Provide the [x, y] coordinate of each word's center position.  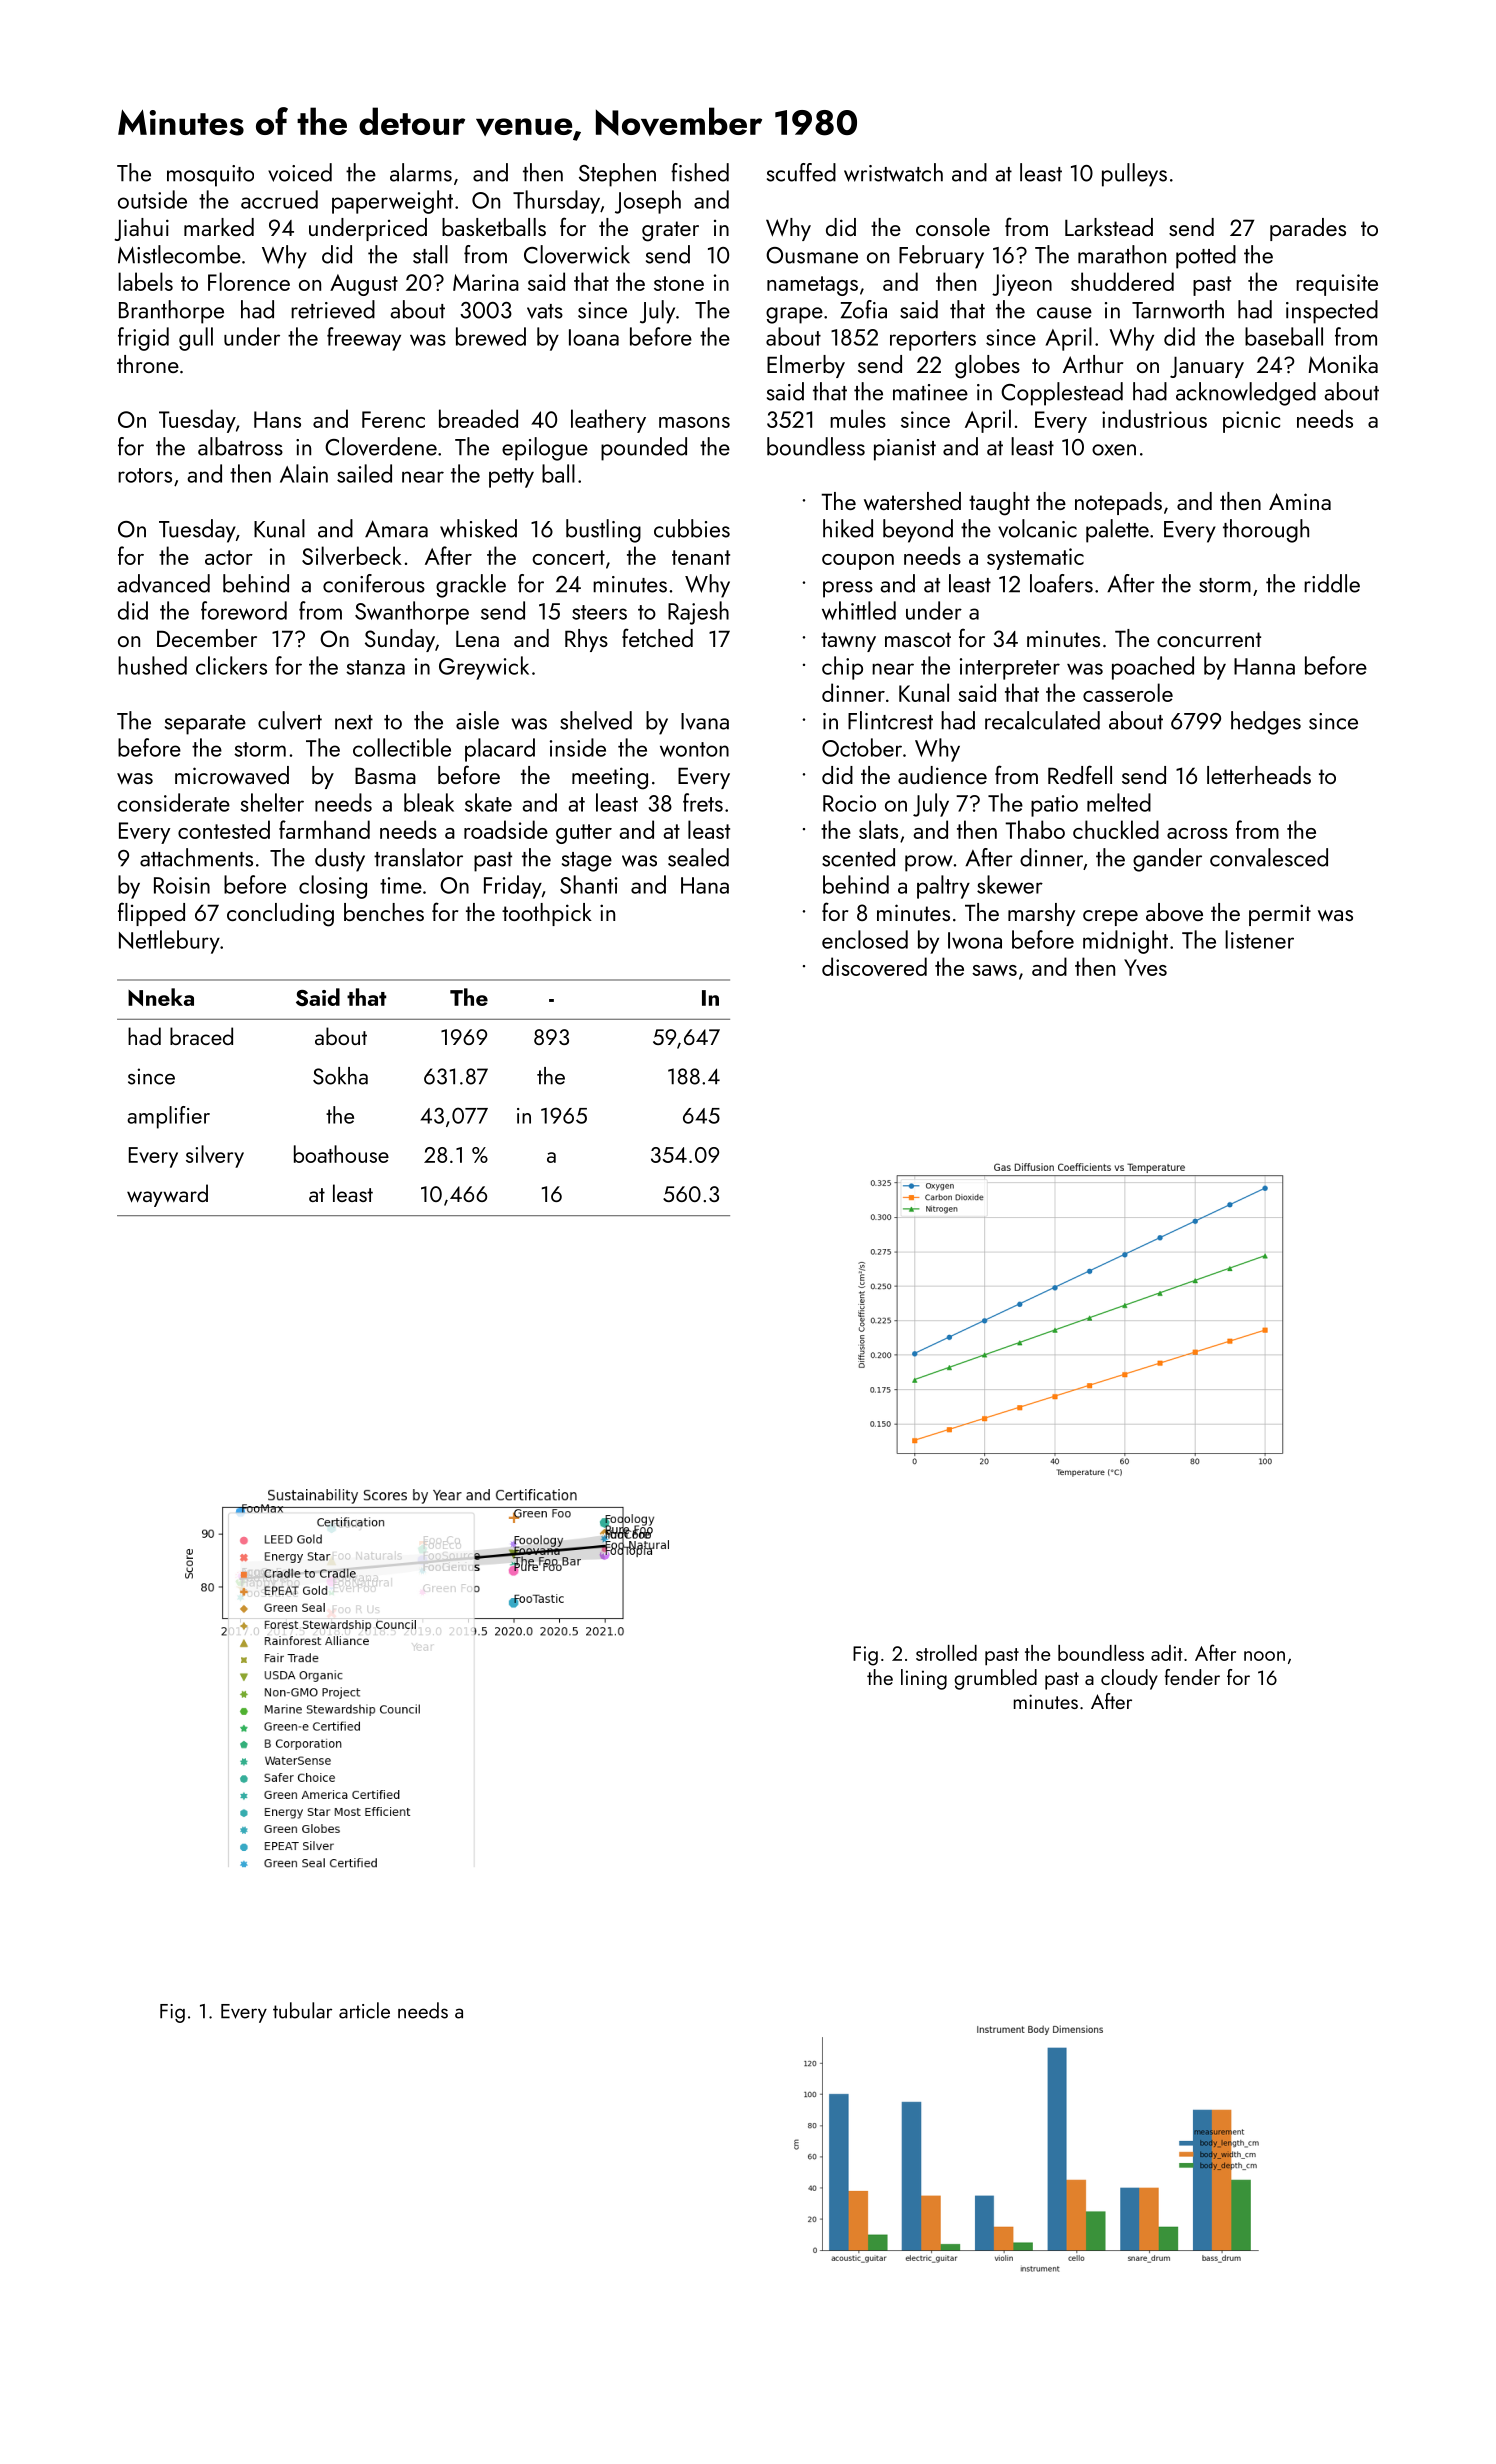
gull [196, 339]
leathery [608, 421]
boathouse [341, 1154]
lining [924, 1679]
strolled [946, 1653]
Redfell [1080, 774]
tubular [302, 2010]
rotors [145, 475]
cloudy [1129, 1679]
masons [694, 422]
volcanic [1037, 528]
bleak [429, 802]
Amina [1300, 501]
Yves [1145, 967]
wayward [167, 1195]
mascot [918, 639]
